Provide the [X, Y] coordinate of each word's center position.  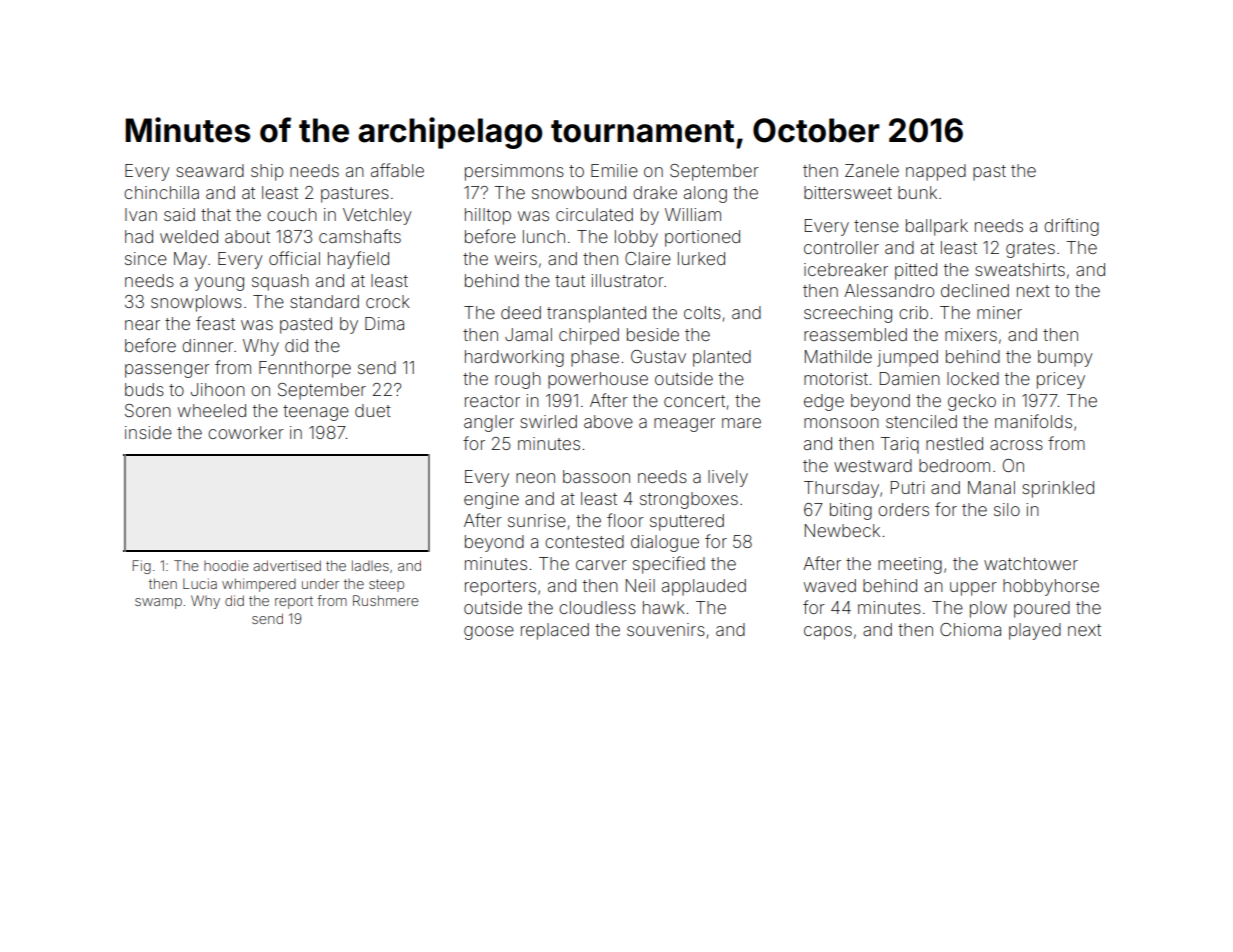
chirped [589, 336]
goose [489, 633]
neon [535, 478]
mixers [971, 334]
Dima [384, 323]
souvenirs [666, 629]
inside [148, 432]
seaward [210, 170]
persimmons [514, 172]
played [1035, 631]
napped [936, 172]
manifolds [1033, 421]
